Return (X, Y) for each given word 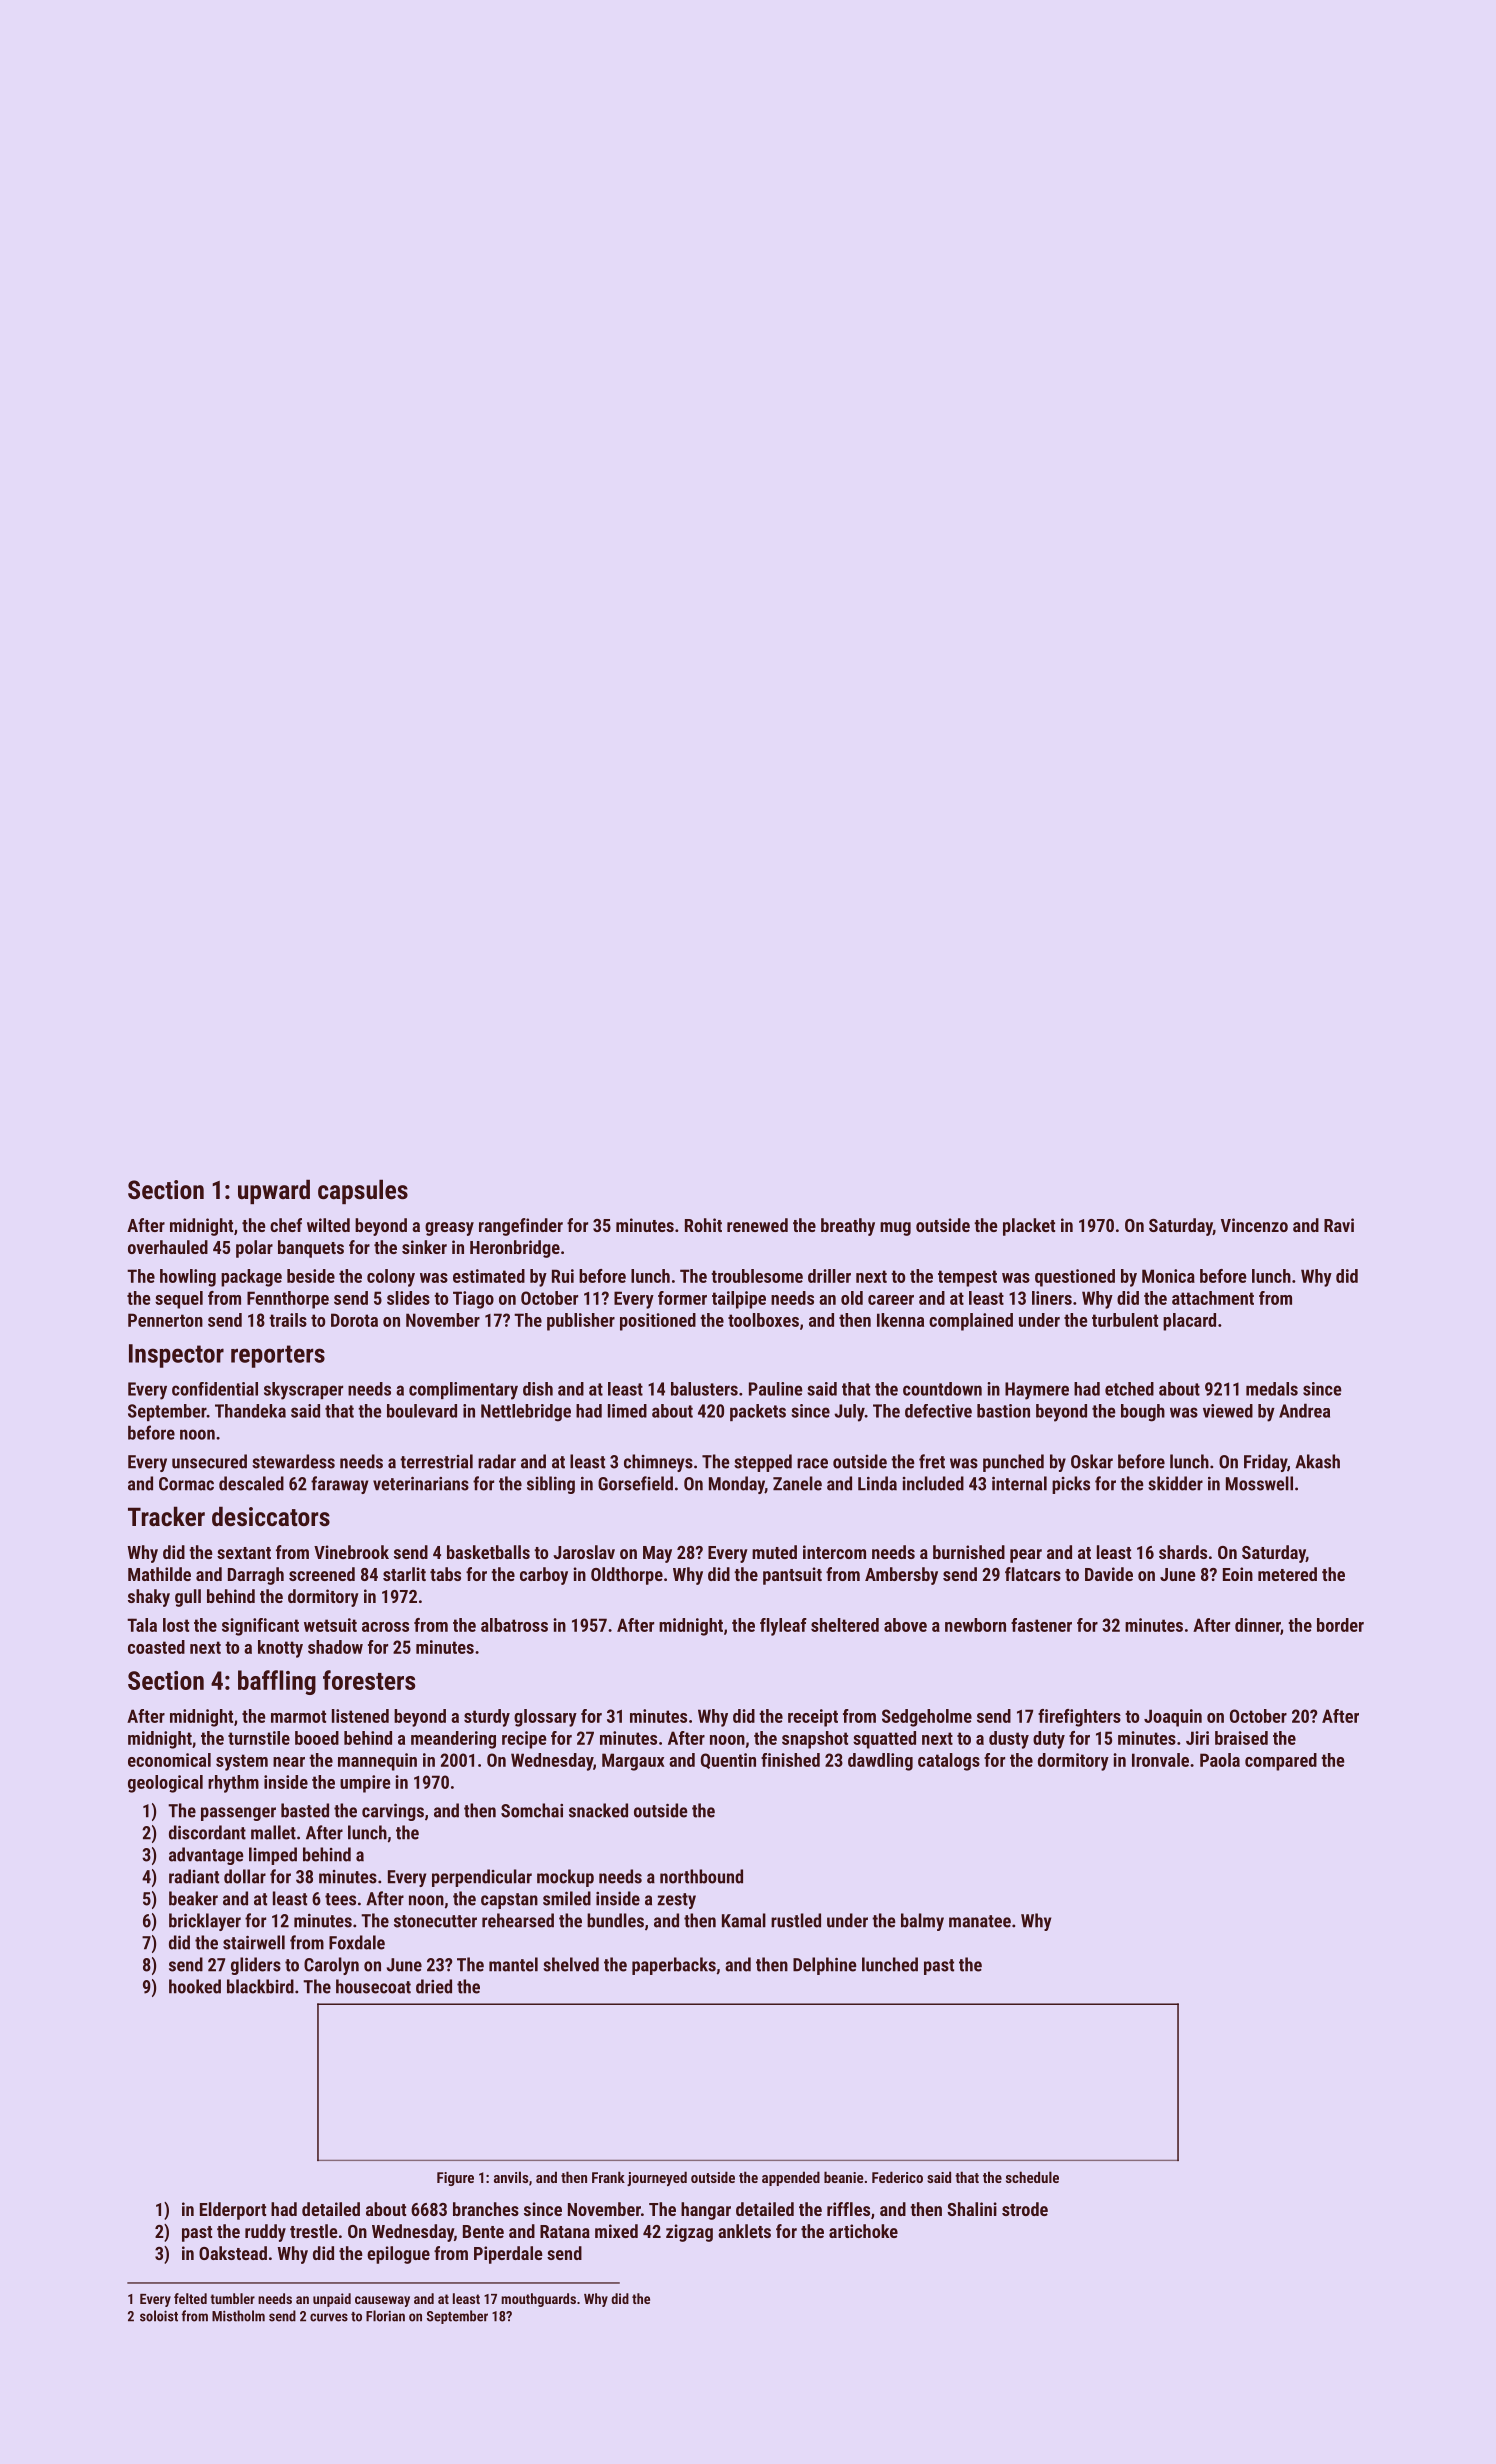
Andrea (1304, 1410)
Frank (608, 2177)
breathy (848, 1227)
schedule (1032, 2177)
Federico (897, 2177)
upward (274, 1191)
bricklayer (205, 1922)
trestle (313, 2231)
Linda (877, 1483)
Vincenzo (1254, 1225)
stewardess (293, 1461)
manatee (980, 1921)
